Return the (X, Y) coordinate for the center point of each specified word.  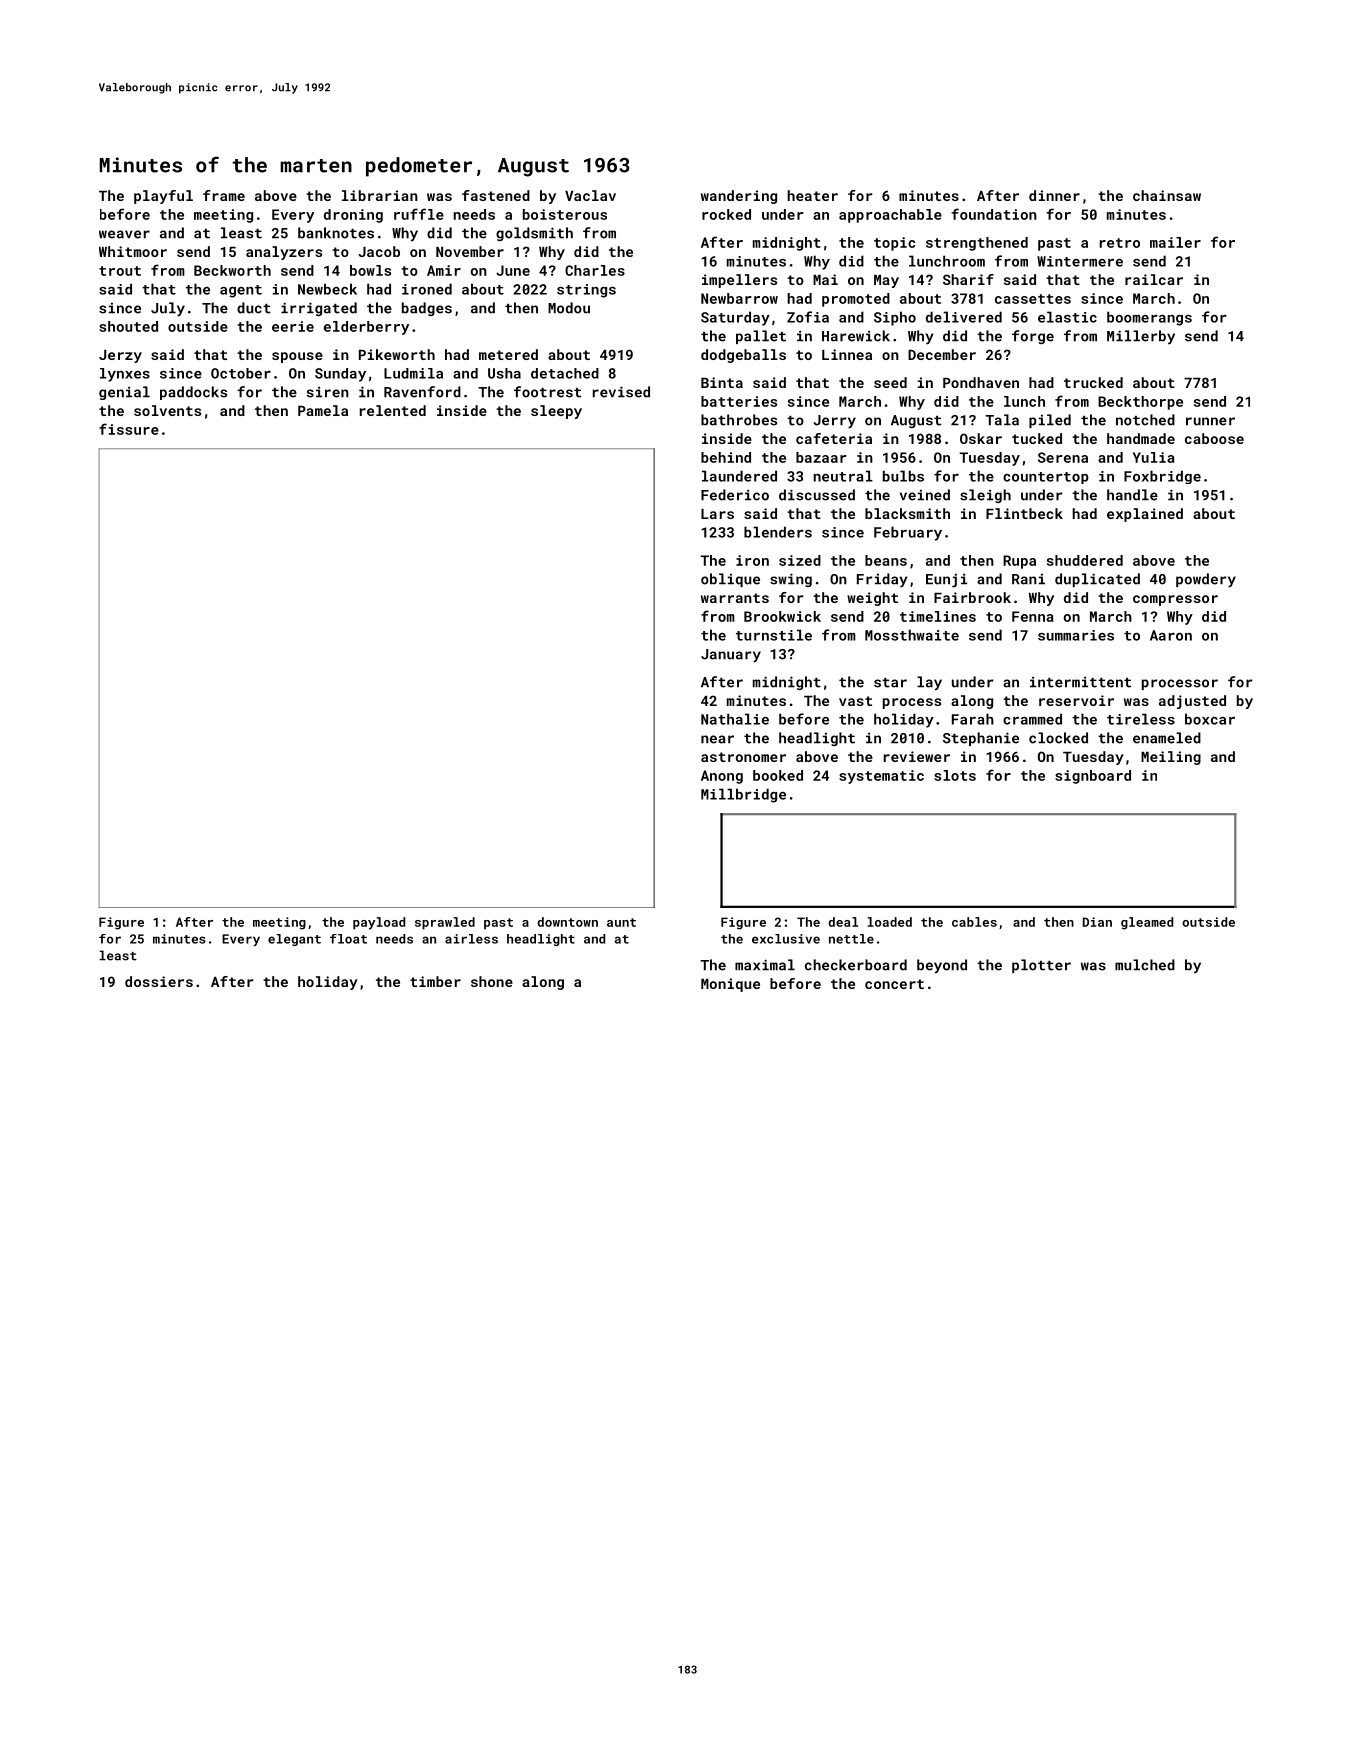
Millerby (1141, 337)
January (731, 656)
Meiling (1171, 758)
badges (427, 309)
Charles (595, 270)
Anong (722, 777)
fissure (129, 429)
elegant (294, 940)
